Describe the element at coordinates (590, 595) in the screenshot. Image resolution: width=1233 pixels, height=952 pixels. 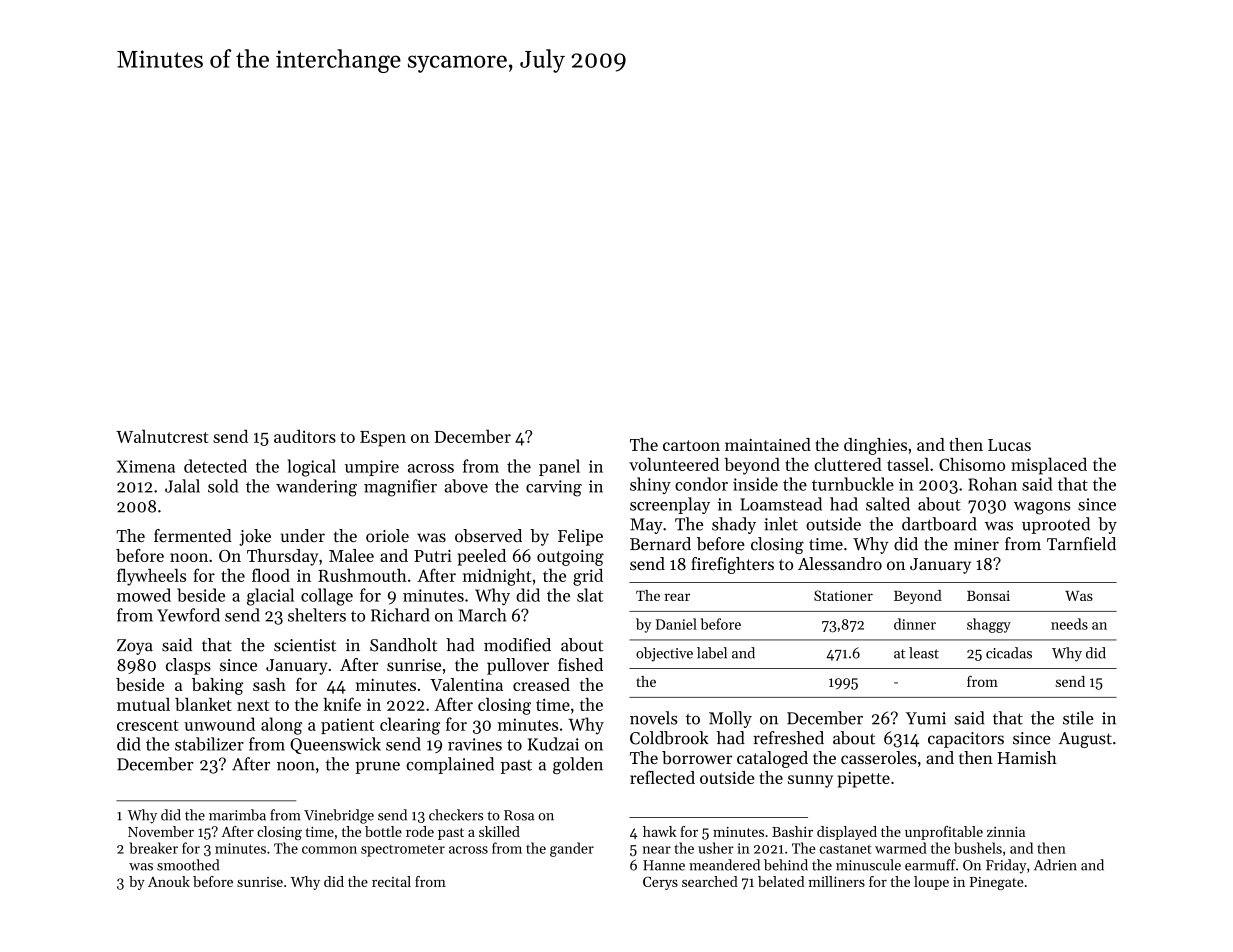
I see `slat` at that location.
